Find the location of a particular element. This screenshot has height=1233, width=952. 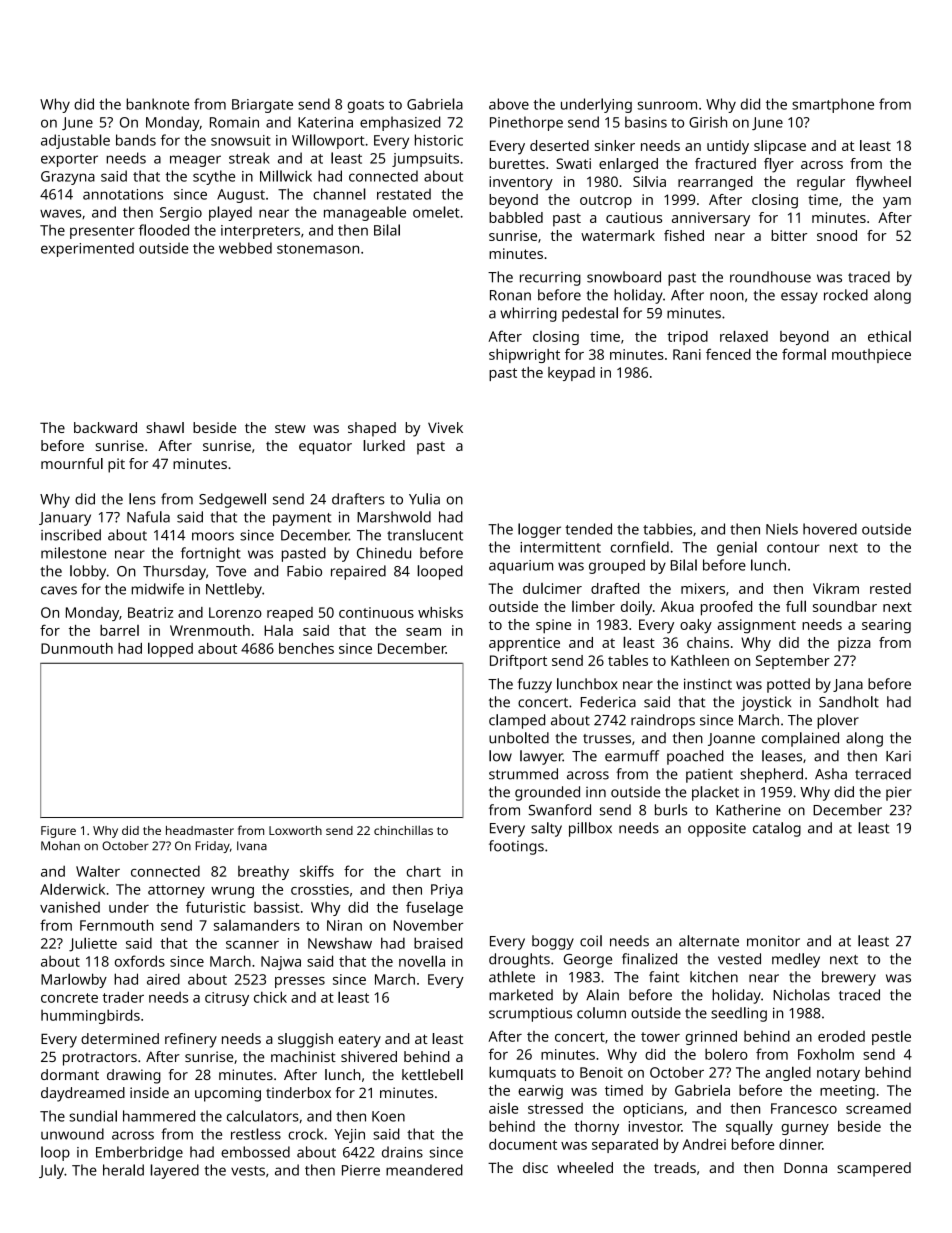

Nicholas is located at coordinates (801, 995).
